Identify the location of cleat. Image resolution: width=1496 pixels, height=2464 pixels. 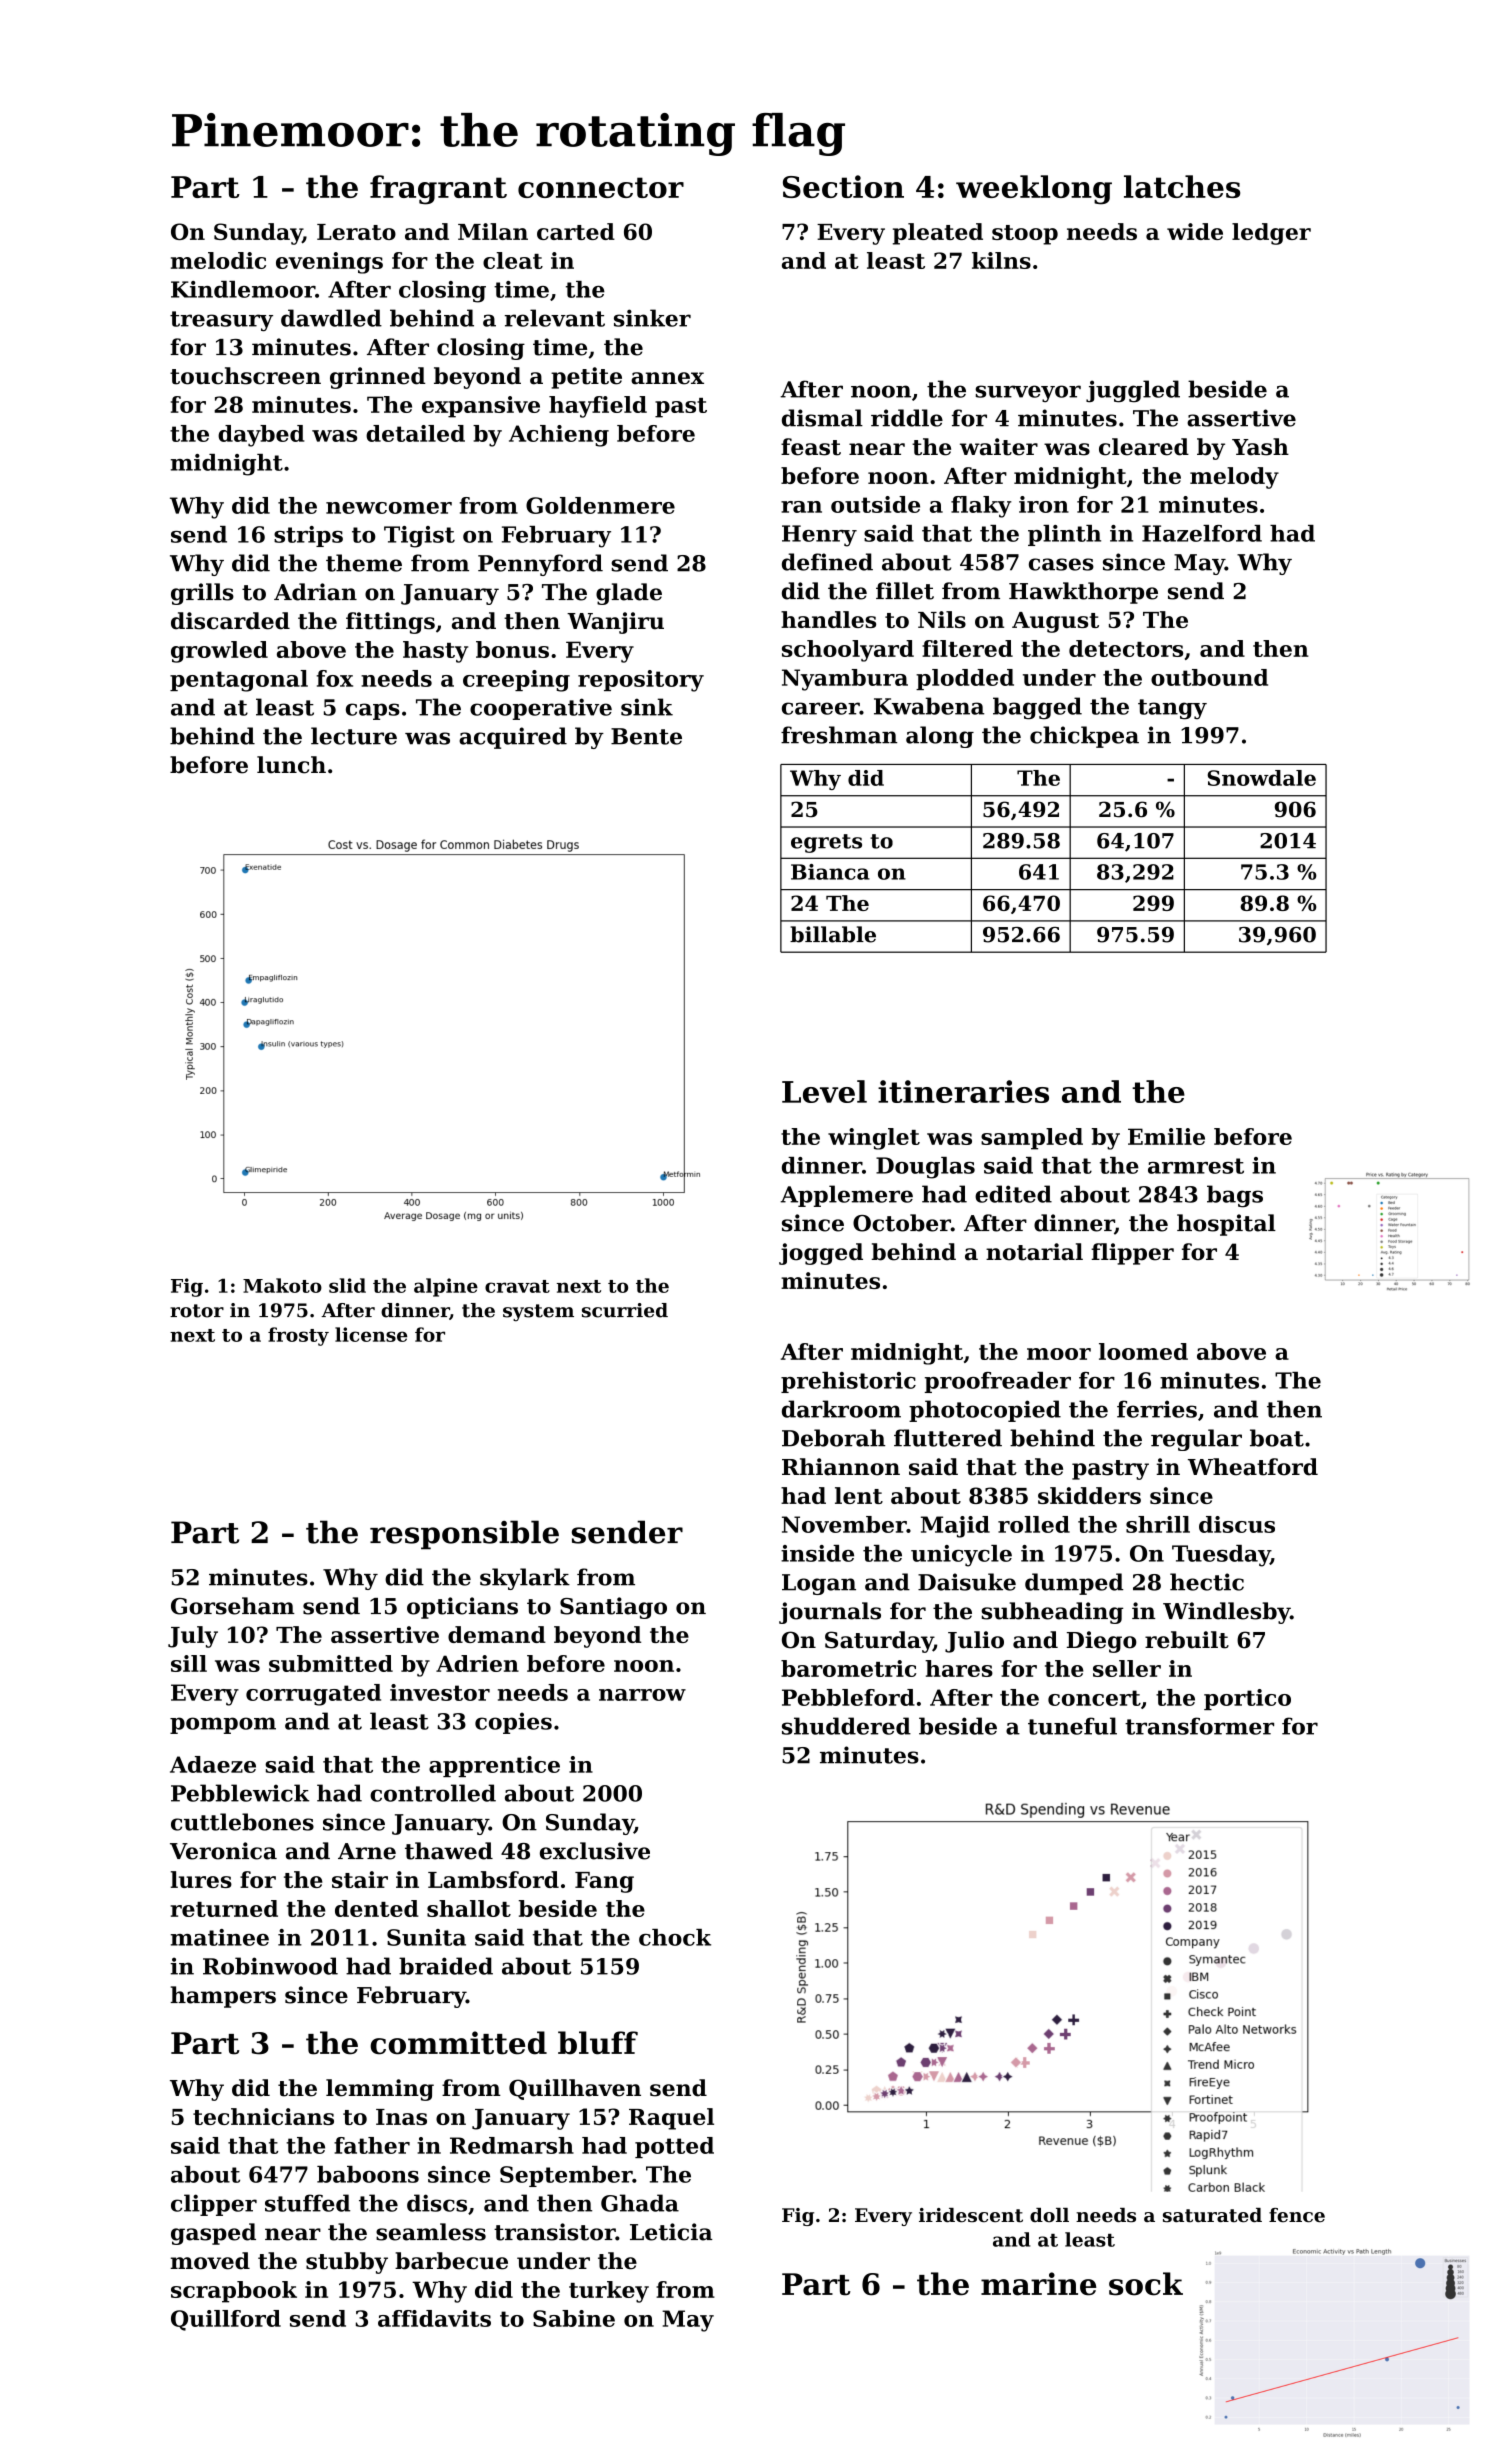
(513, 260).
